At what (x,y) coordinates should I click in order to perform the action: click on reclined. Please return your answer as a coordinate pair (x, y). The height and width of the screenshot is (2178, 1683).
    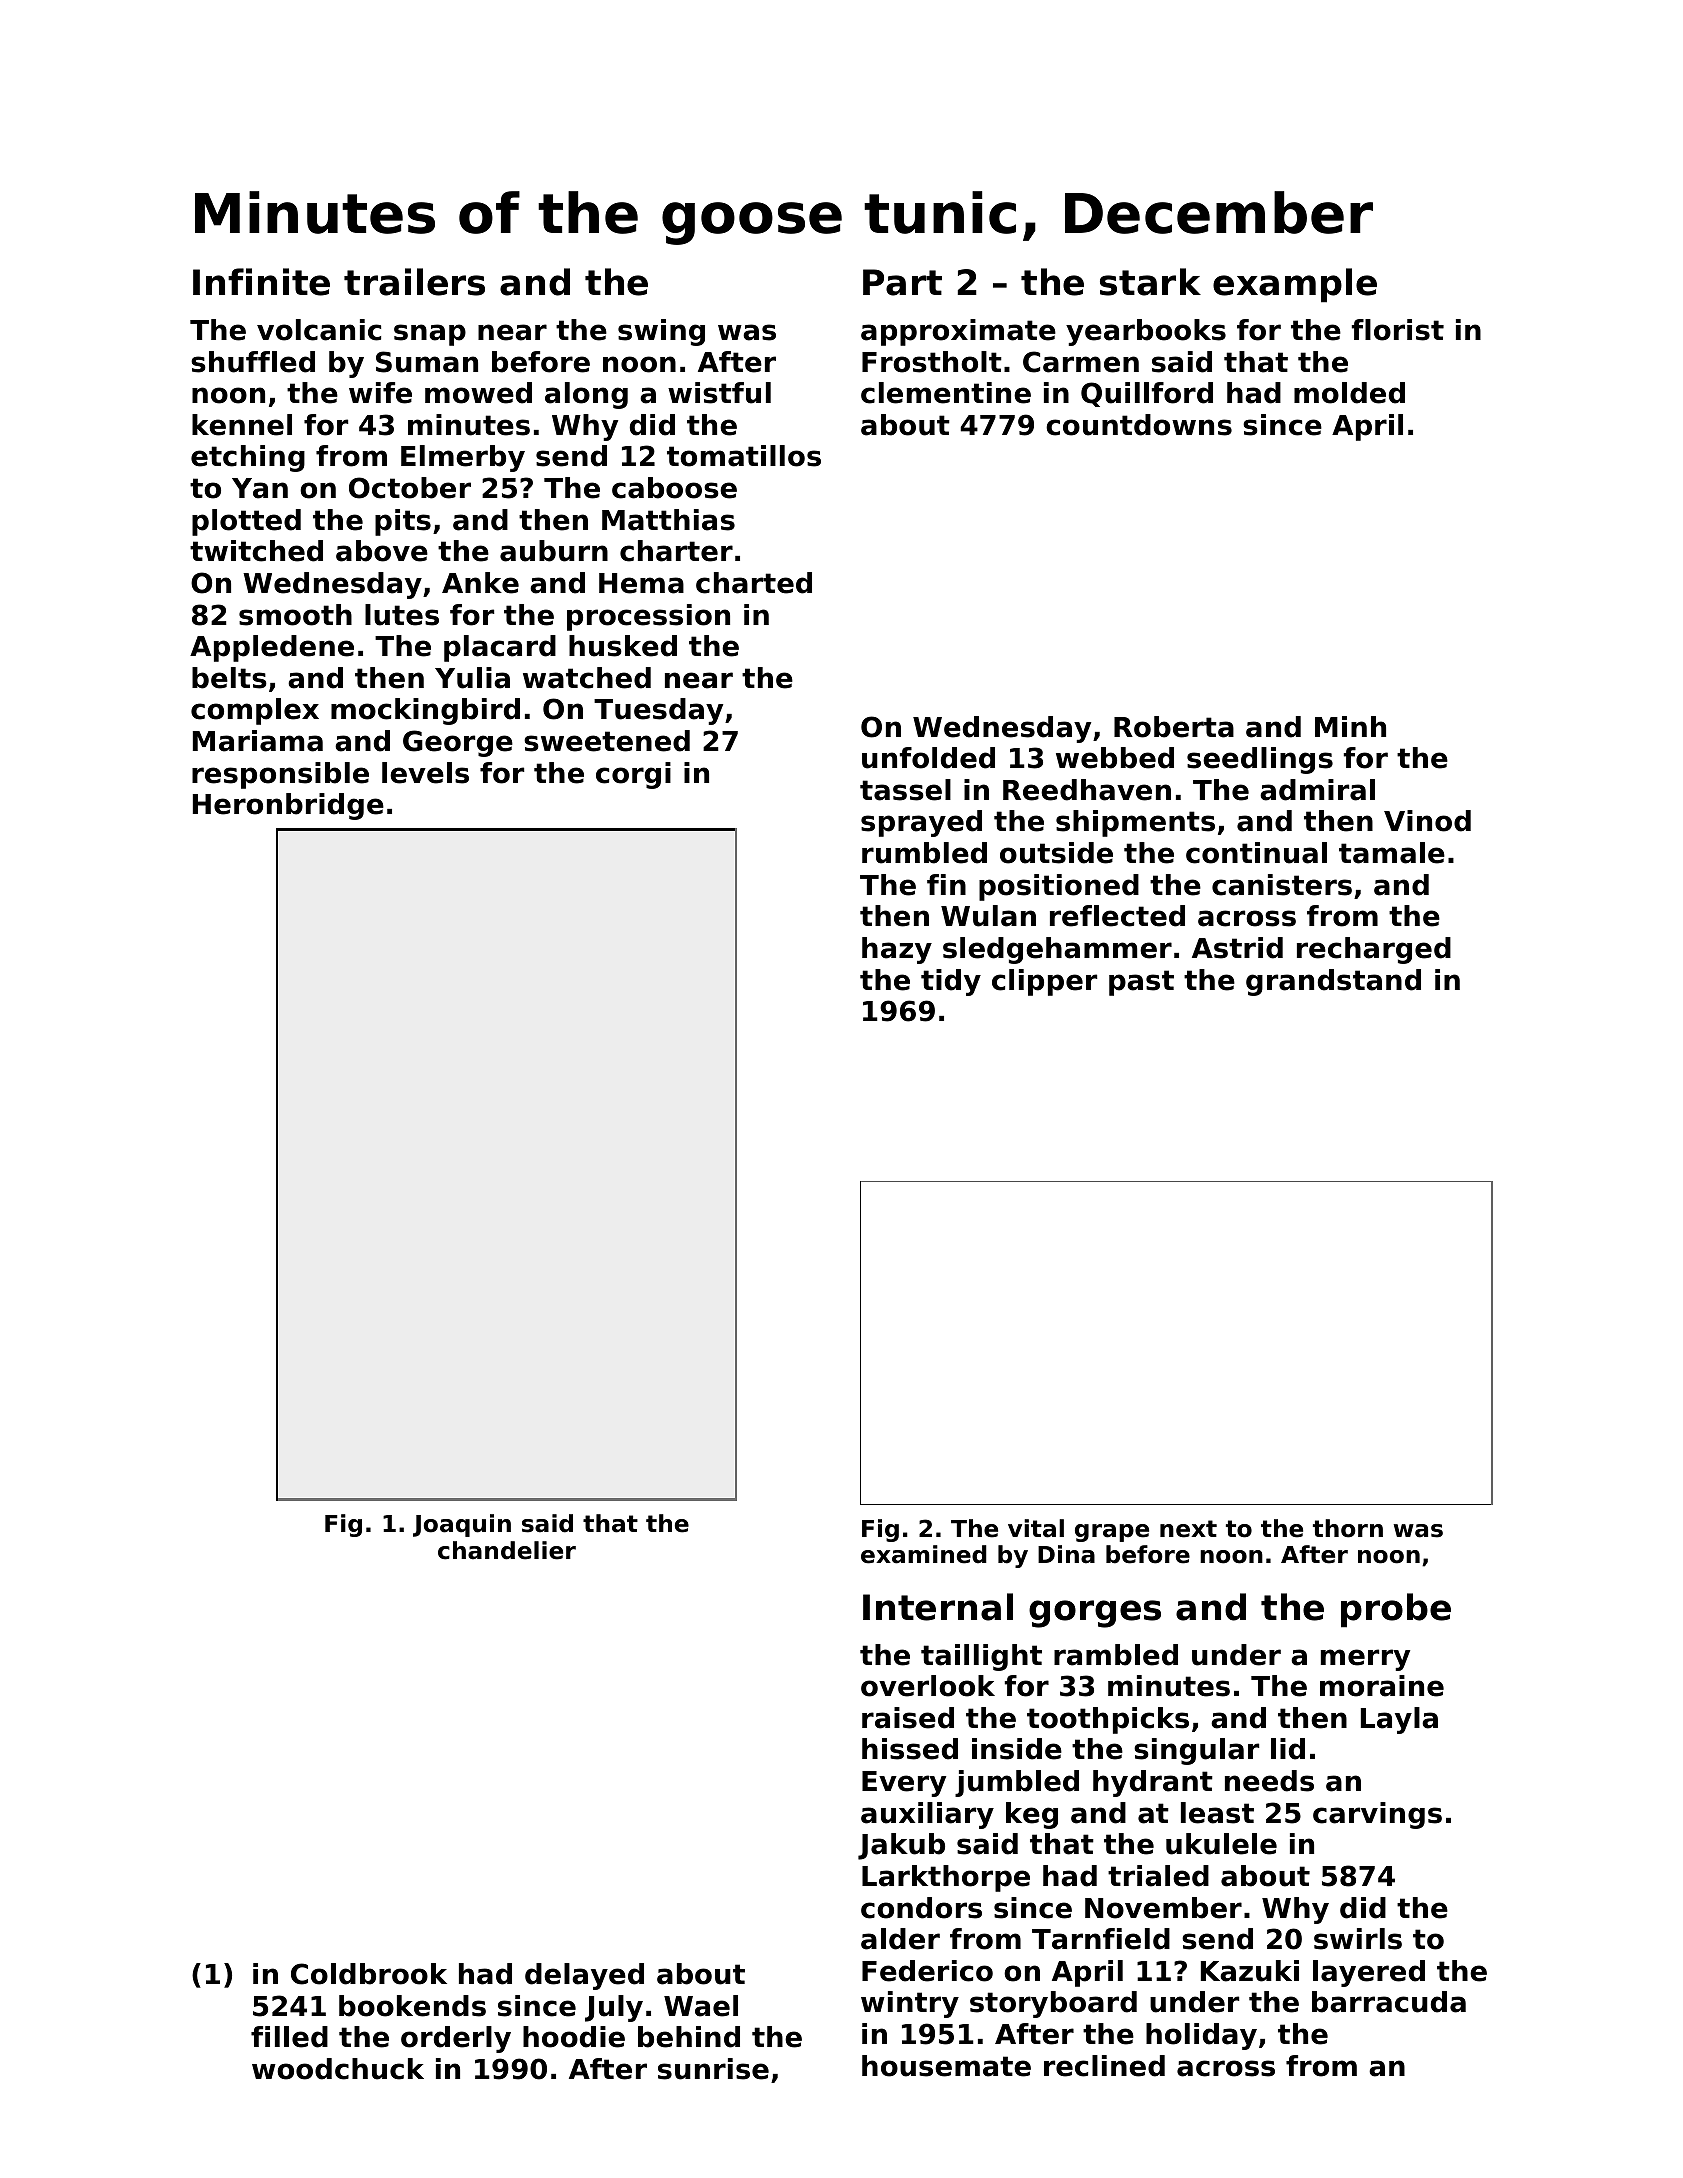
    Looking at the image, I should click on (1104, 2066).
